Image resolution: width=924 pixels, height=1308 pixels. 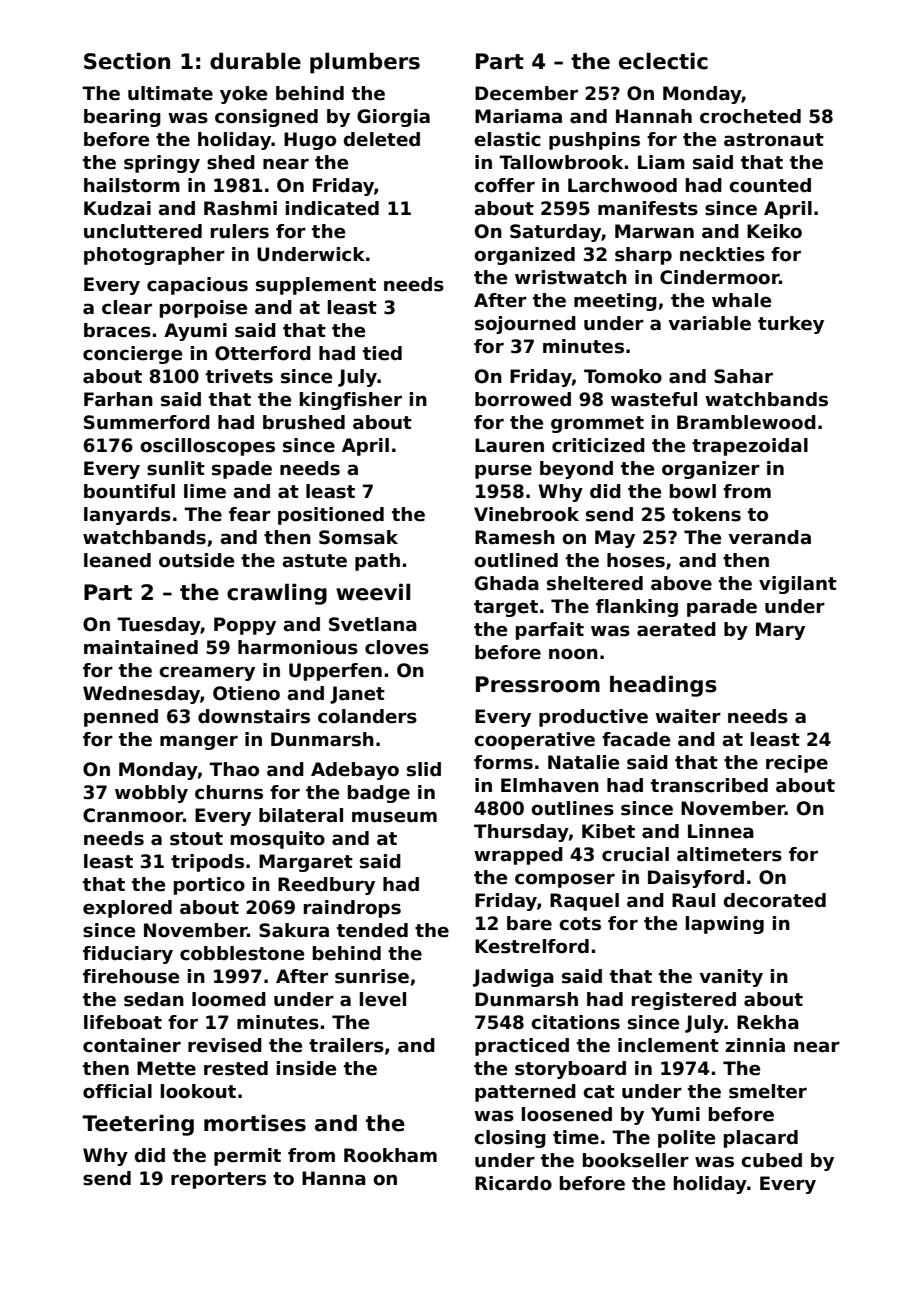 I want to click on explored, so click(x=127, y=909).
